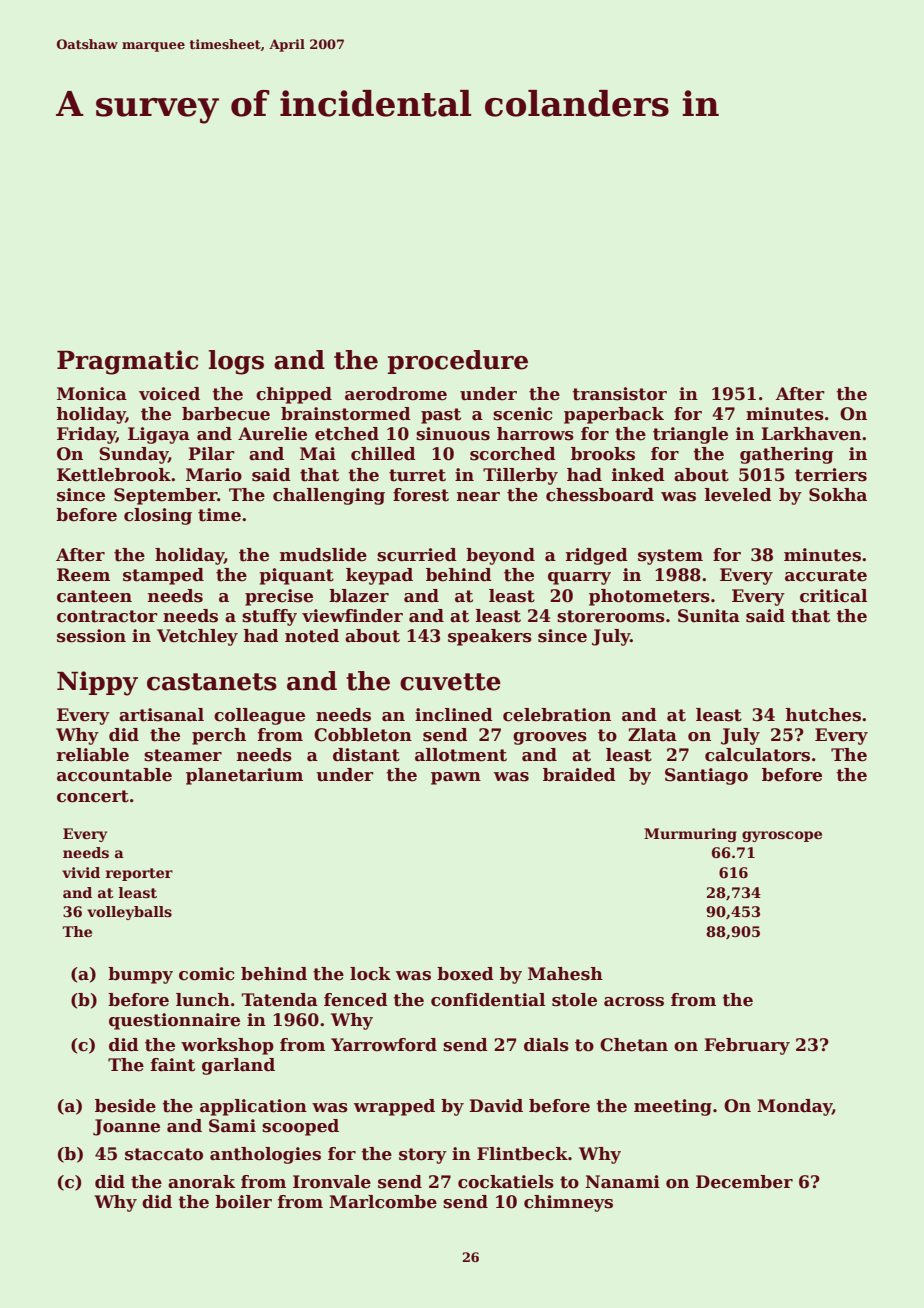 The height and width of the screenshot is (1308, 924). I want to click on speakers, so click(490, 637).
